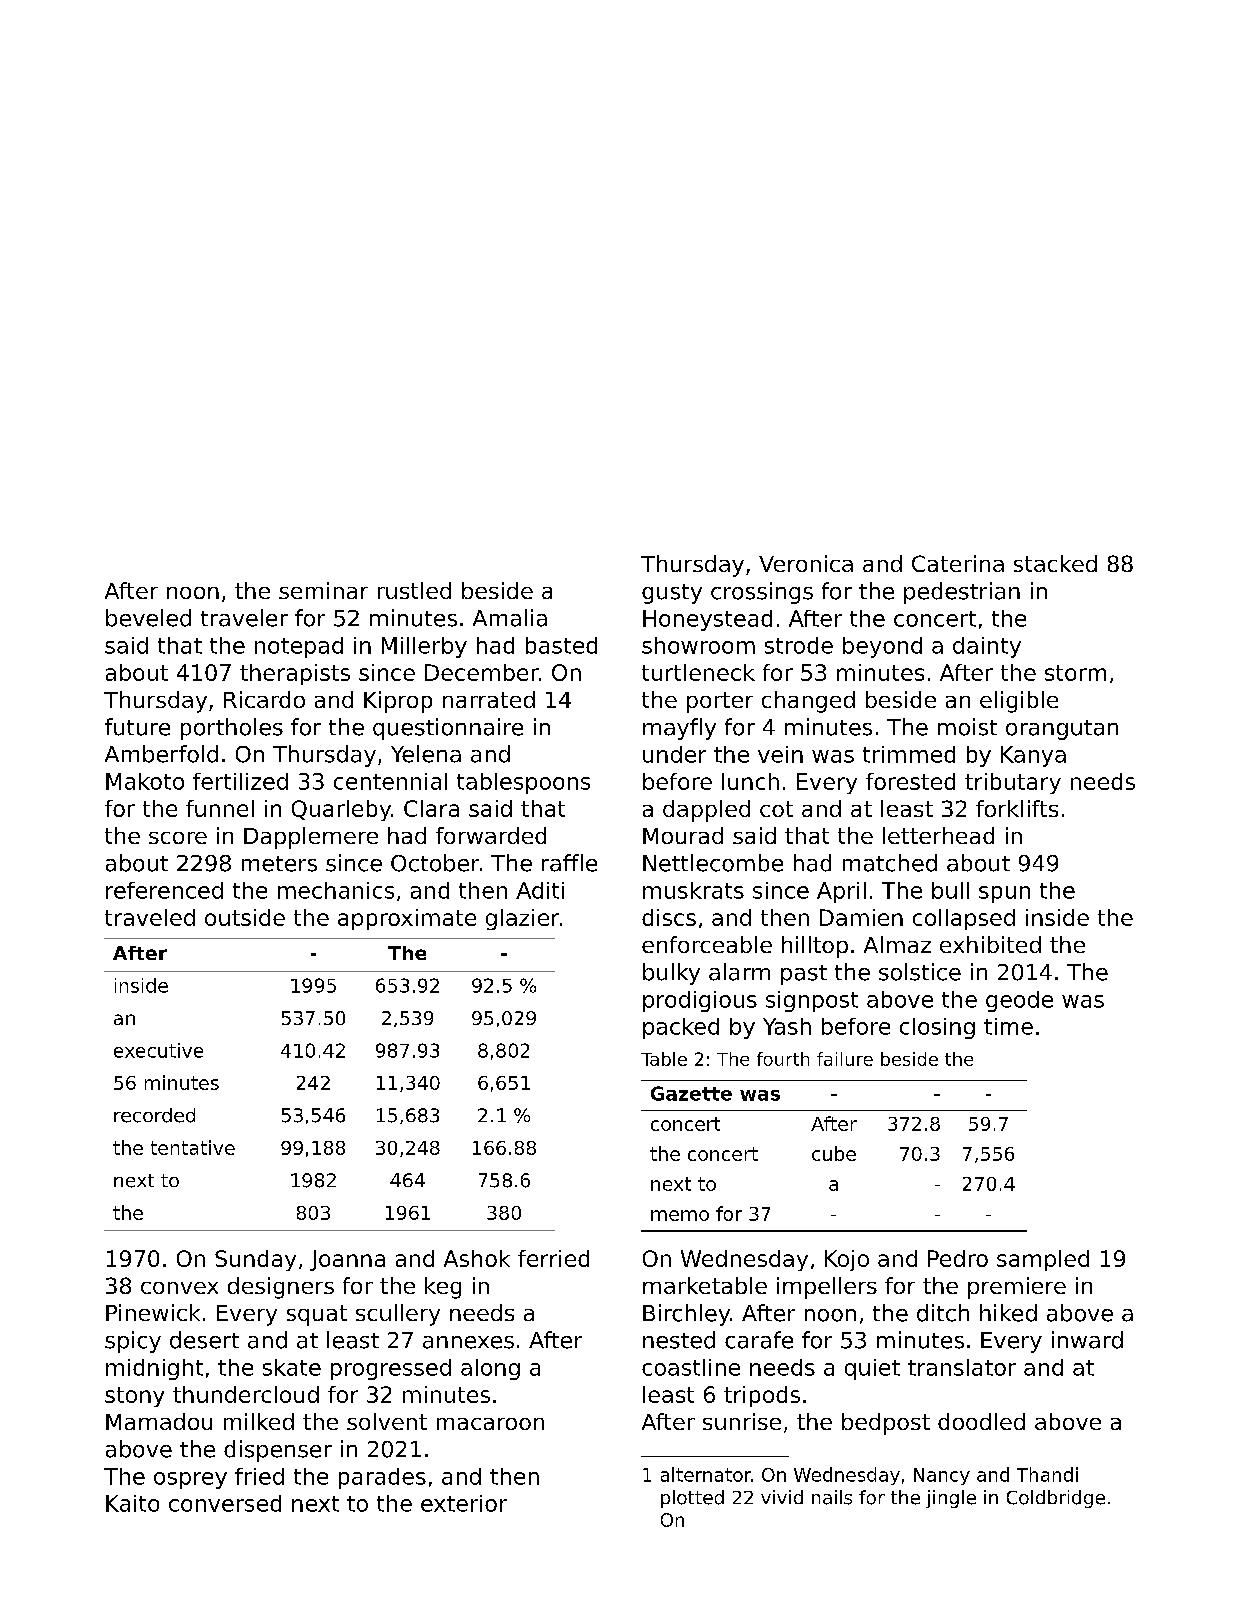 Image resolution: width=1241 pixels, height=1606 pixels. What do you see at coordinates (720, 702) in the image?
I see `porter` at bounding box center [720, 702].
